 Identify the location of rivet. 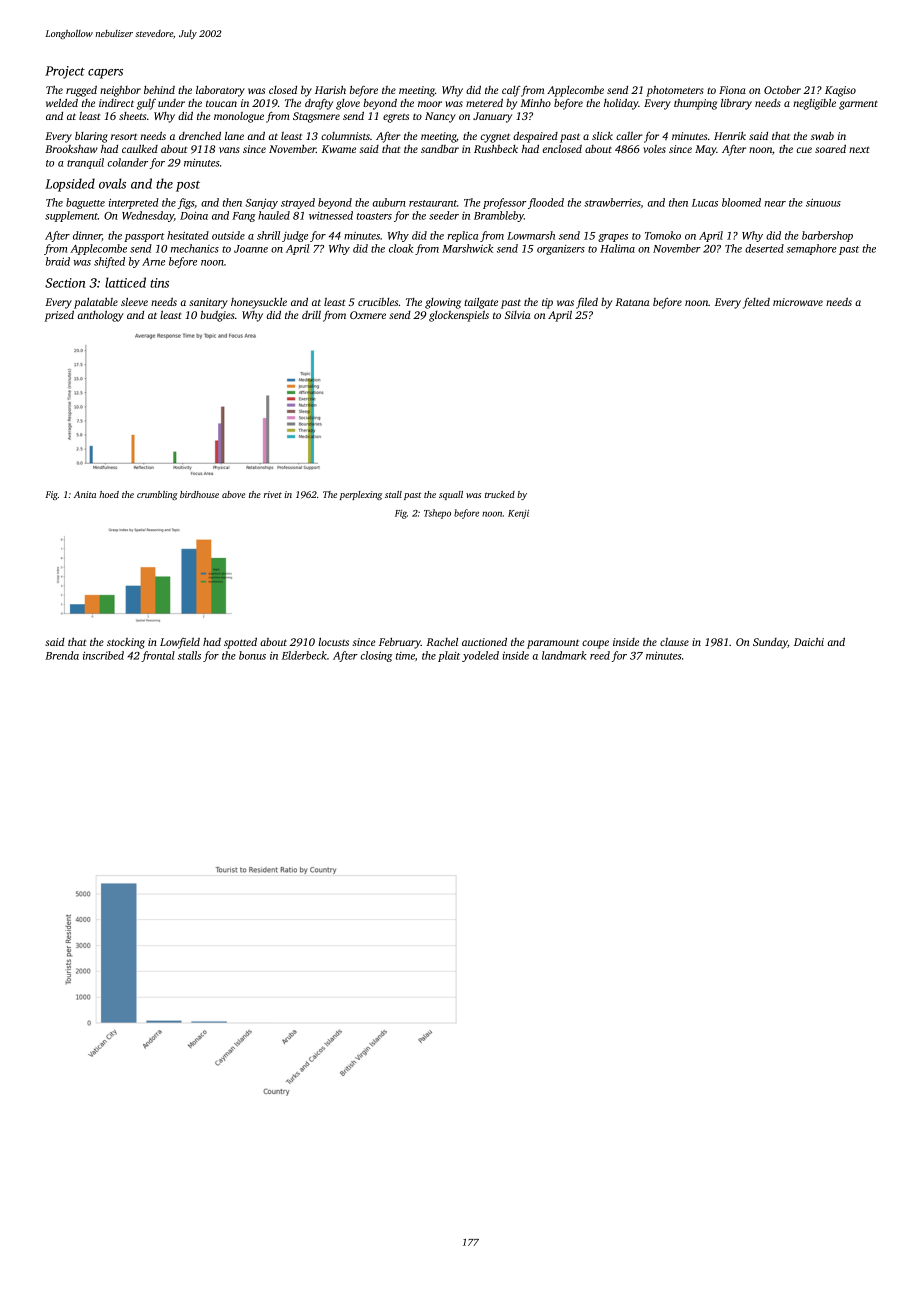
(273, 494).
